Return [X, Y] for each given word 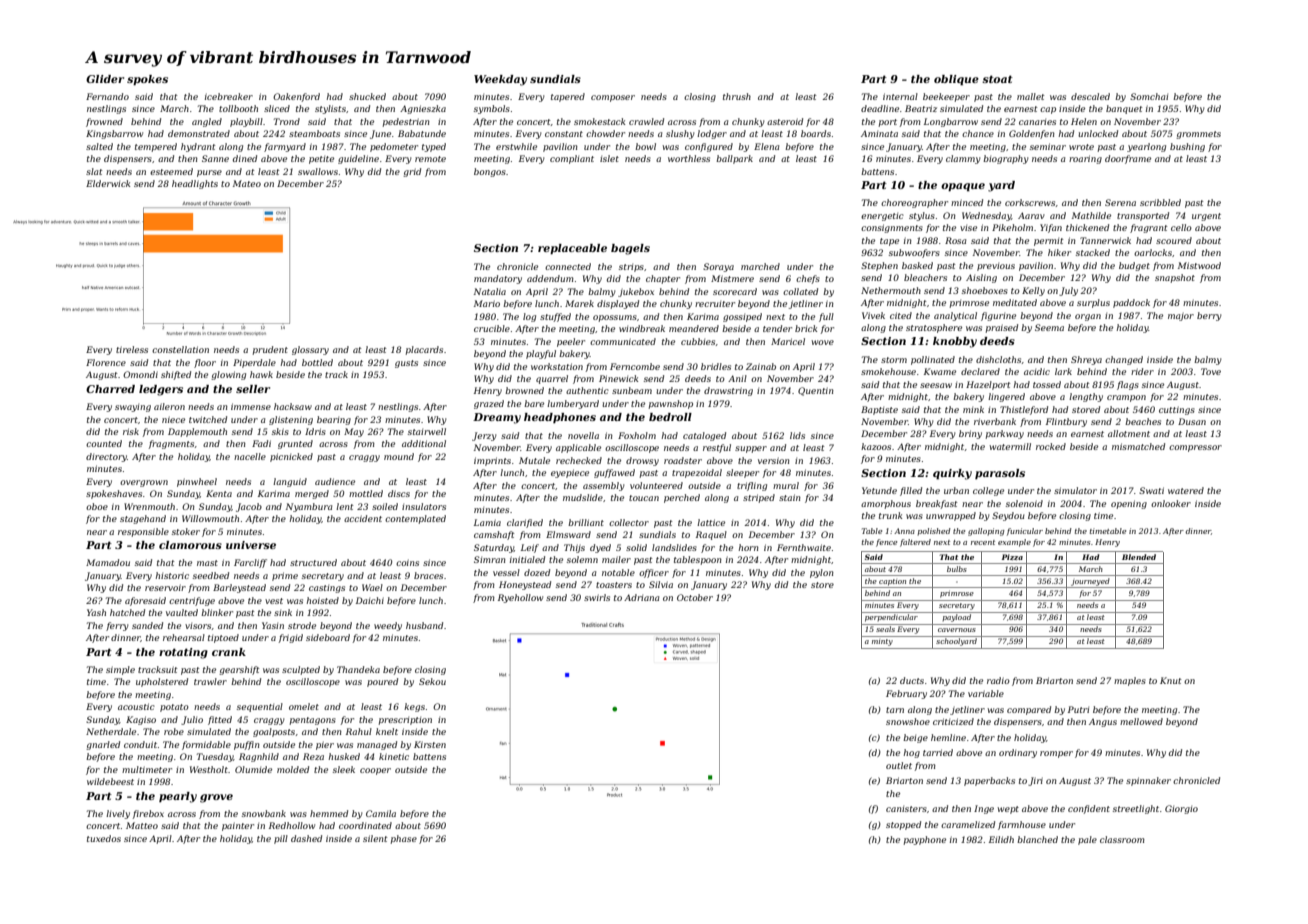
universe [251, 545]
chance [978, 133]
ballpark [734, 159]
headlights [195, 184]
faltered [915, 543]
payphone [925, 840]
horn [749, 547]
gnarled [103, 745]
